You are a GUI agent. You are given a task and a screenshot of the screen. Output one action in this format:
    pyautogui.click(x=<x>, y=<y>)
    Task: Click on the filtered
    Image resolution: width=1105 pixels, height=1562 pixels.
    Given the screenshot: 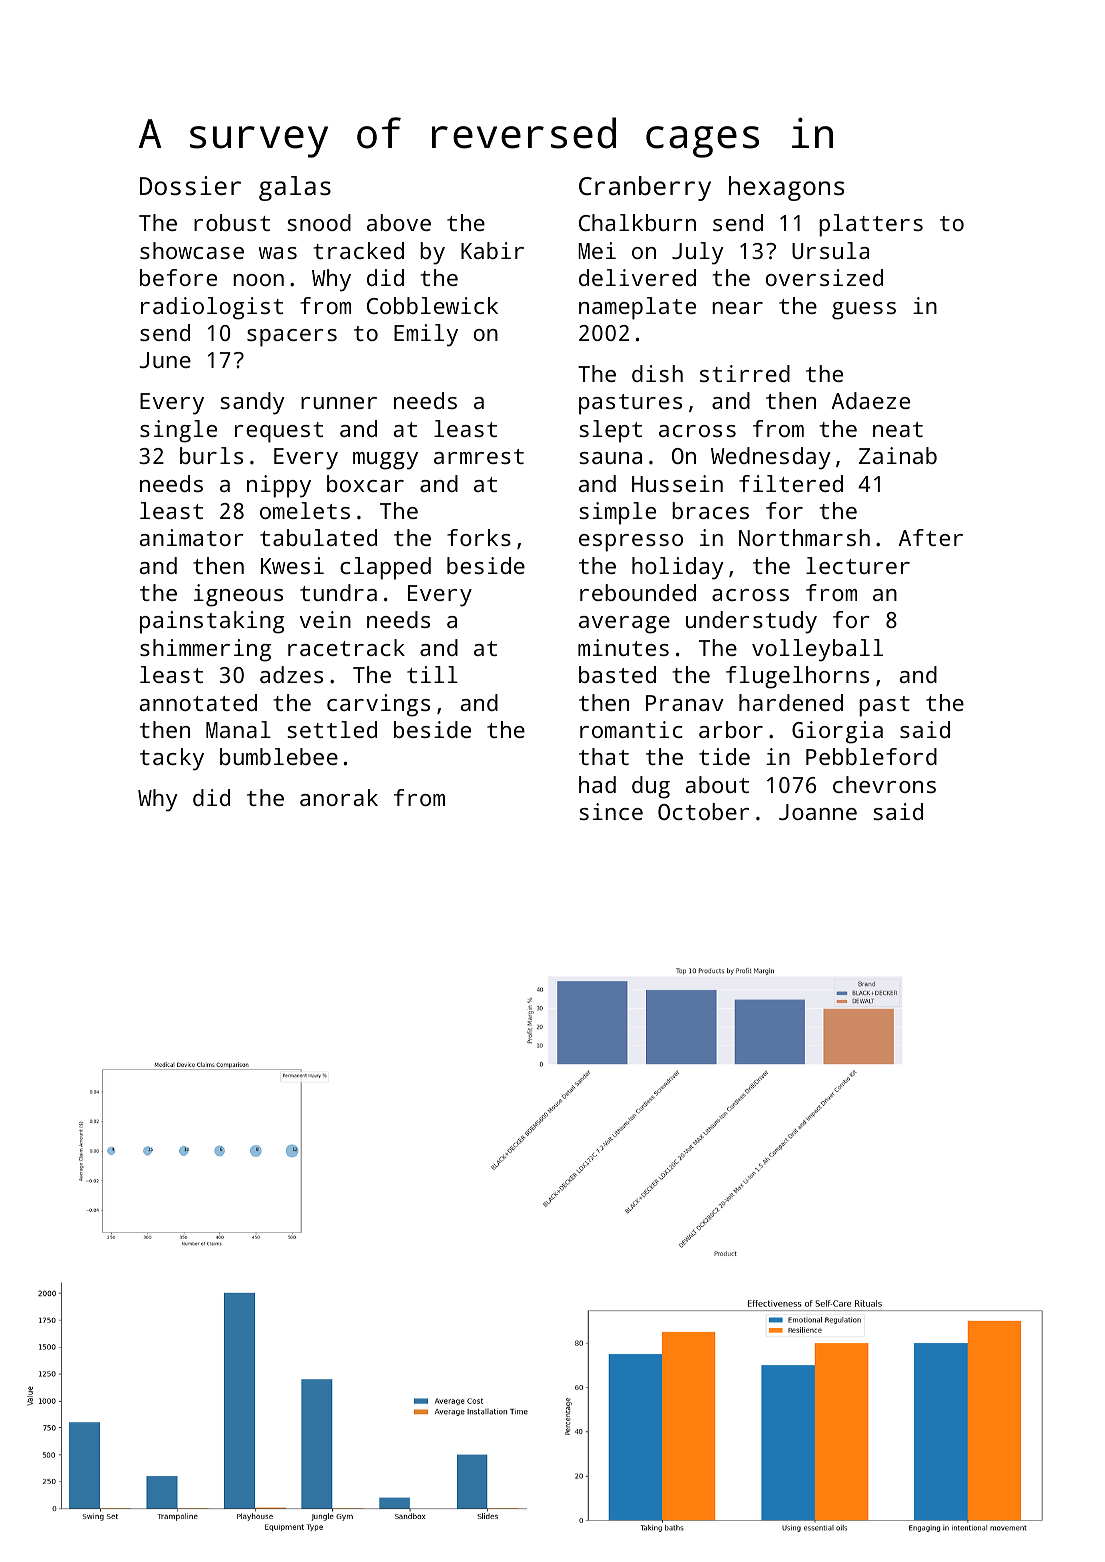 What is the action you would take?
    pyautogui.click(x=791, y=483)
